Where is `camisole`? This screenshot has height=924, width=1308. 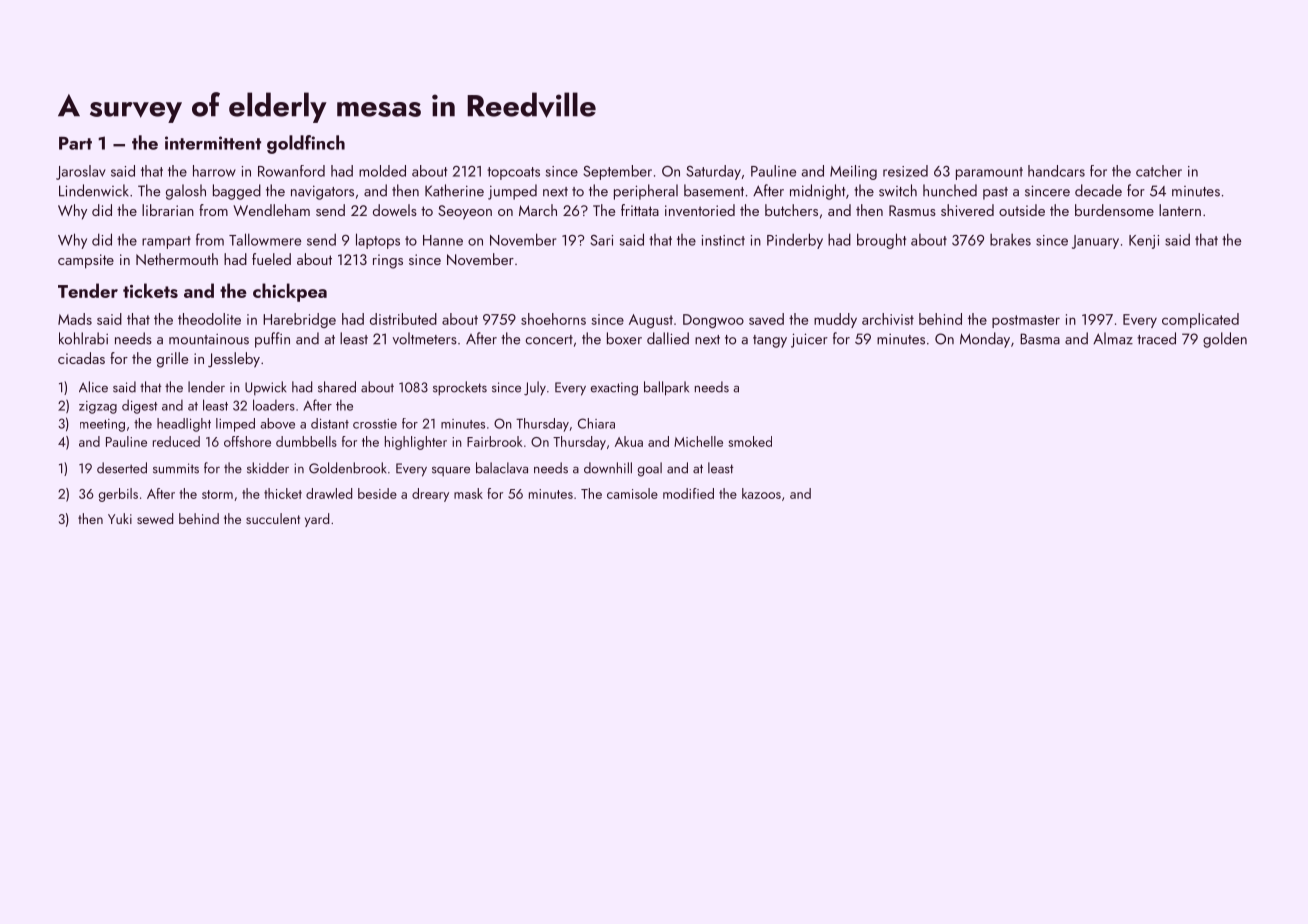
camisole is located at coordinates (632, 493).
